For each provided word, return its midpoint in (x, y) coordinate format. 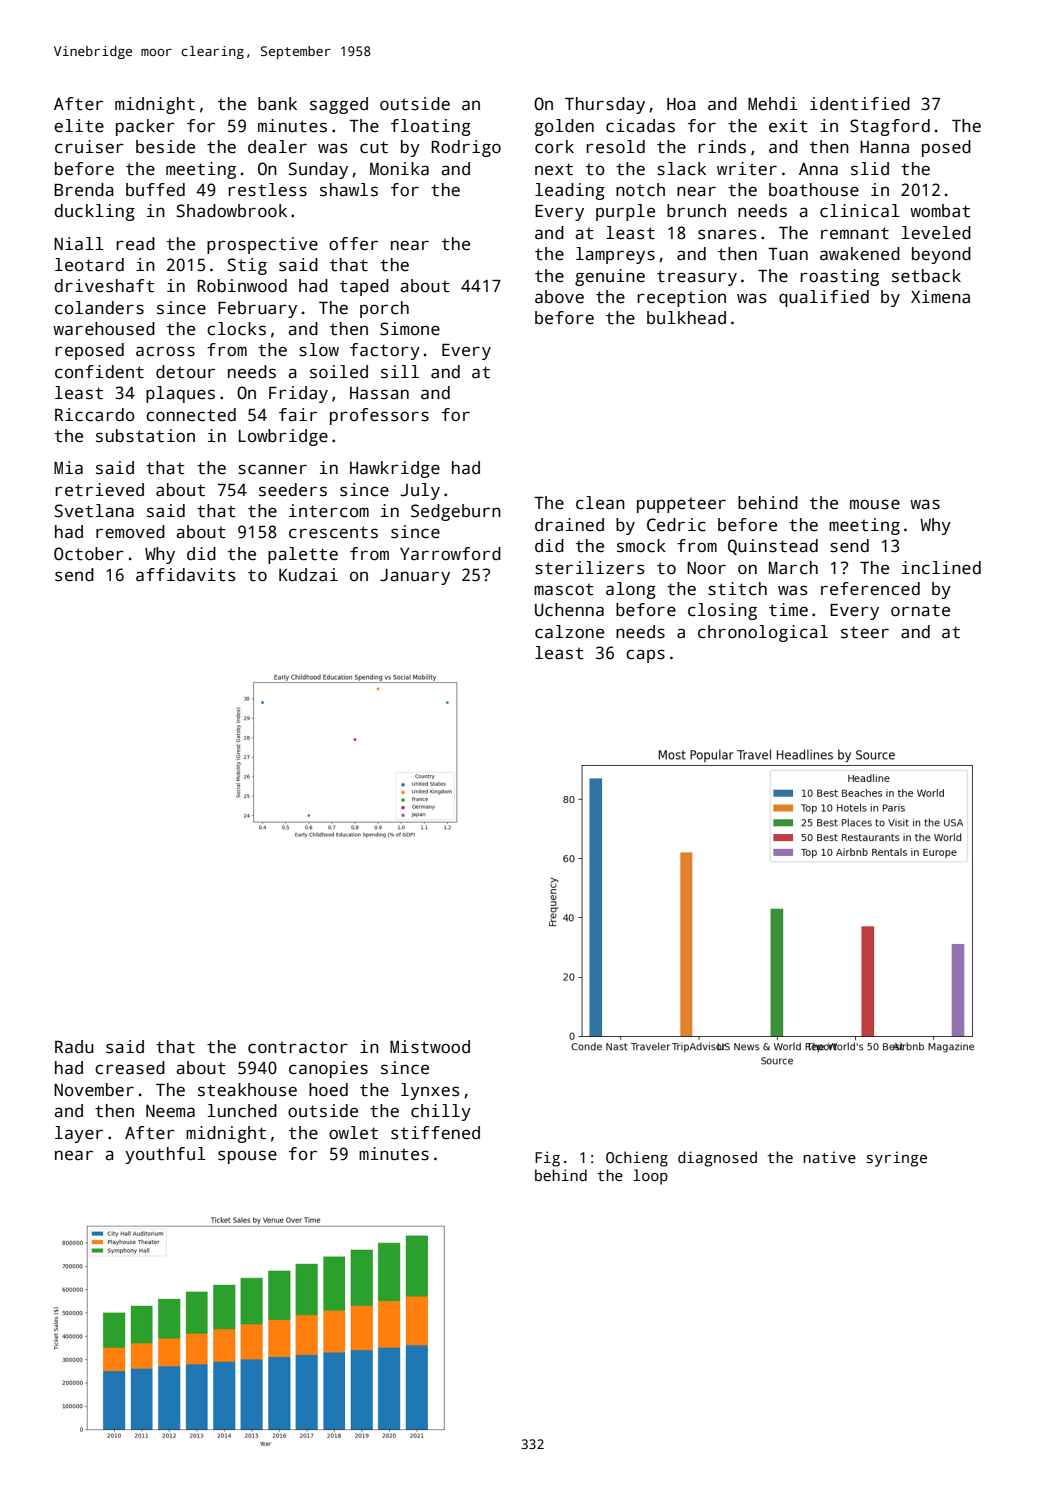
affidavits (185, 575)
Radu (74, 1047)
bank (277, 104)
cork (554, 147)
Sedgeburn (456, 512)
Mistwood (430, 1047)
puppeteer (681, 505)
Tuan (788, 254)
